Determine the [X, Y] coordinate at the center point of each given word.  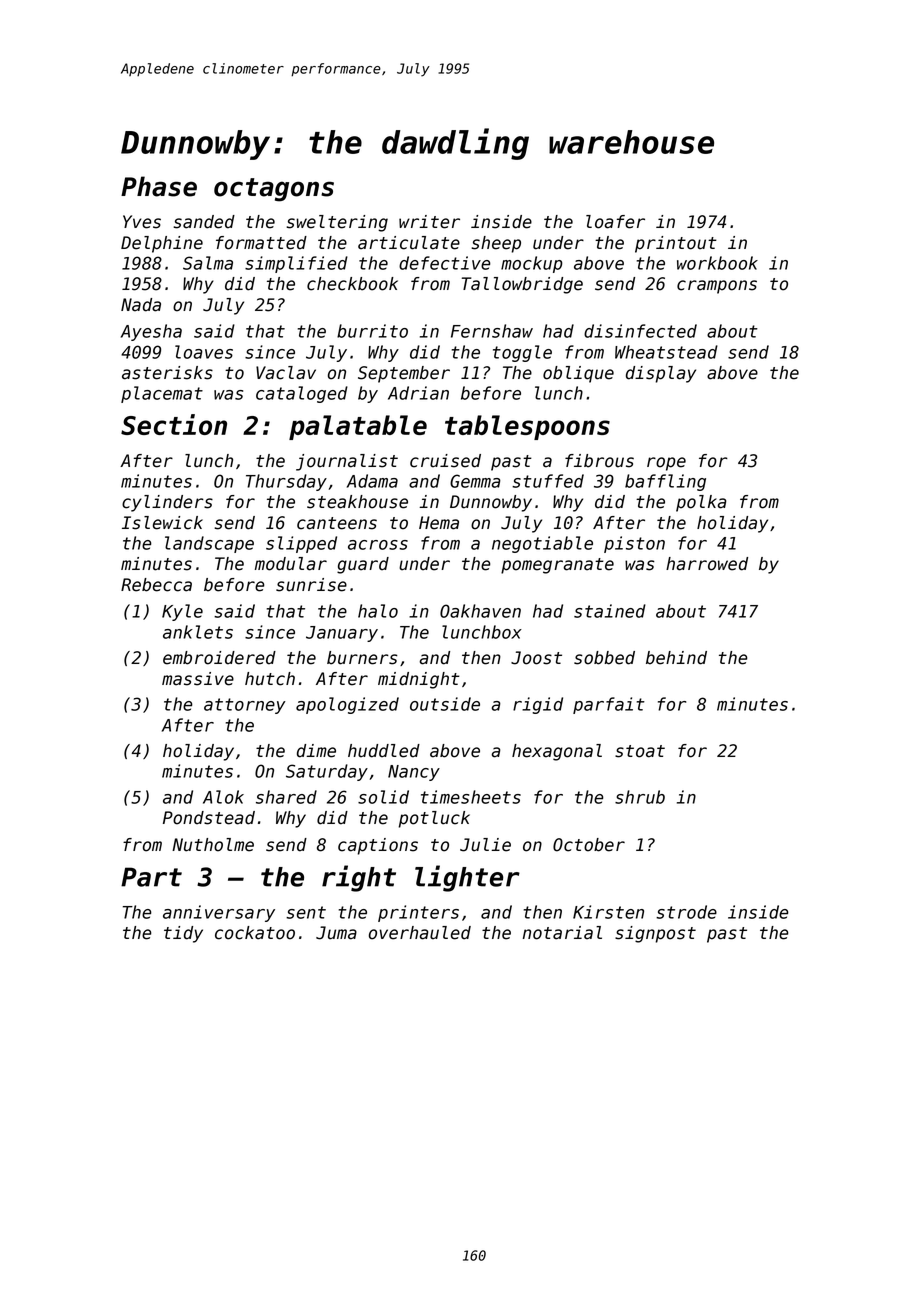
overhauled [420, 933]
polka [701, 503]
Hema [439, 523]
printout [676, 244]
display [661, 374]
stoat [640, 751]
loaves [204, 352]
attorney [245, 706]
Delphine [162, 244]
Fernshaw [492, 331]
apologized [347, 705]
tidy [183, 934]
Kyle [182, 612]
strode [686, 912]
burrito [372, 331]
